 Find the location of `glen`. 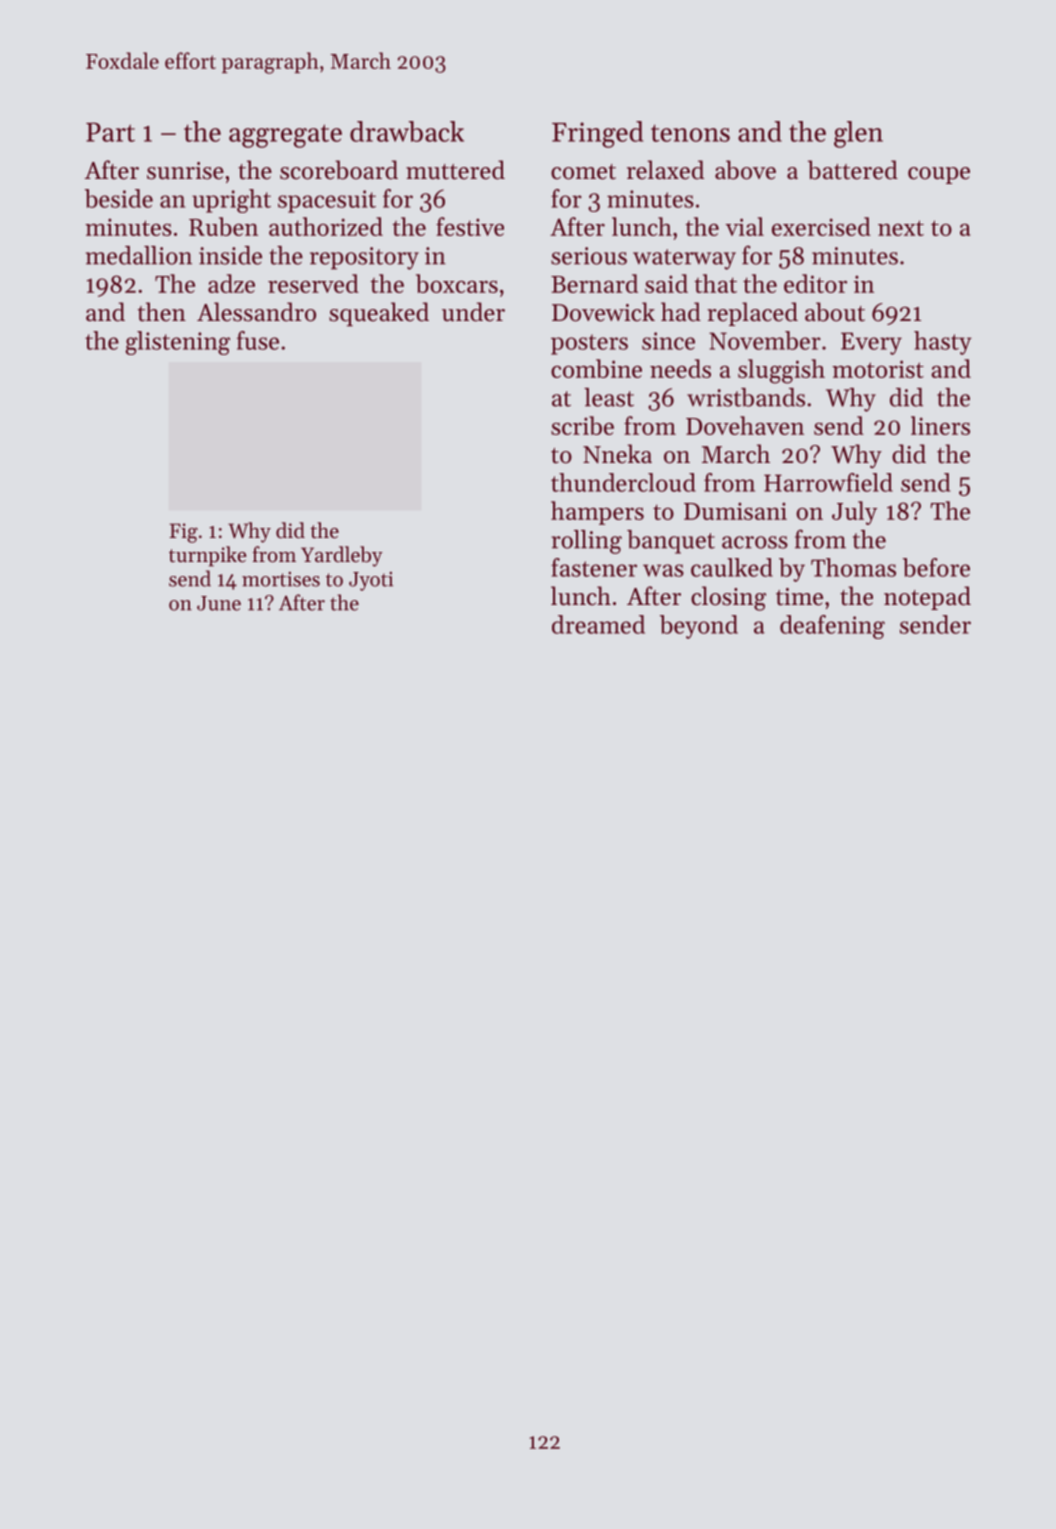

glen is located at coordinates (858, 134).
